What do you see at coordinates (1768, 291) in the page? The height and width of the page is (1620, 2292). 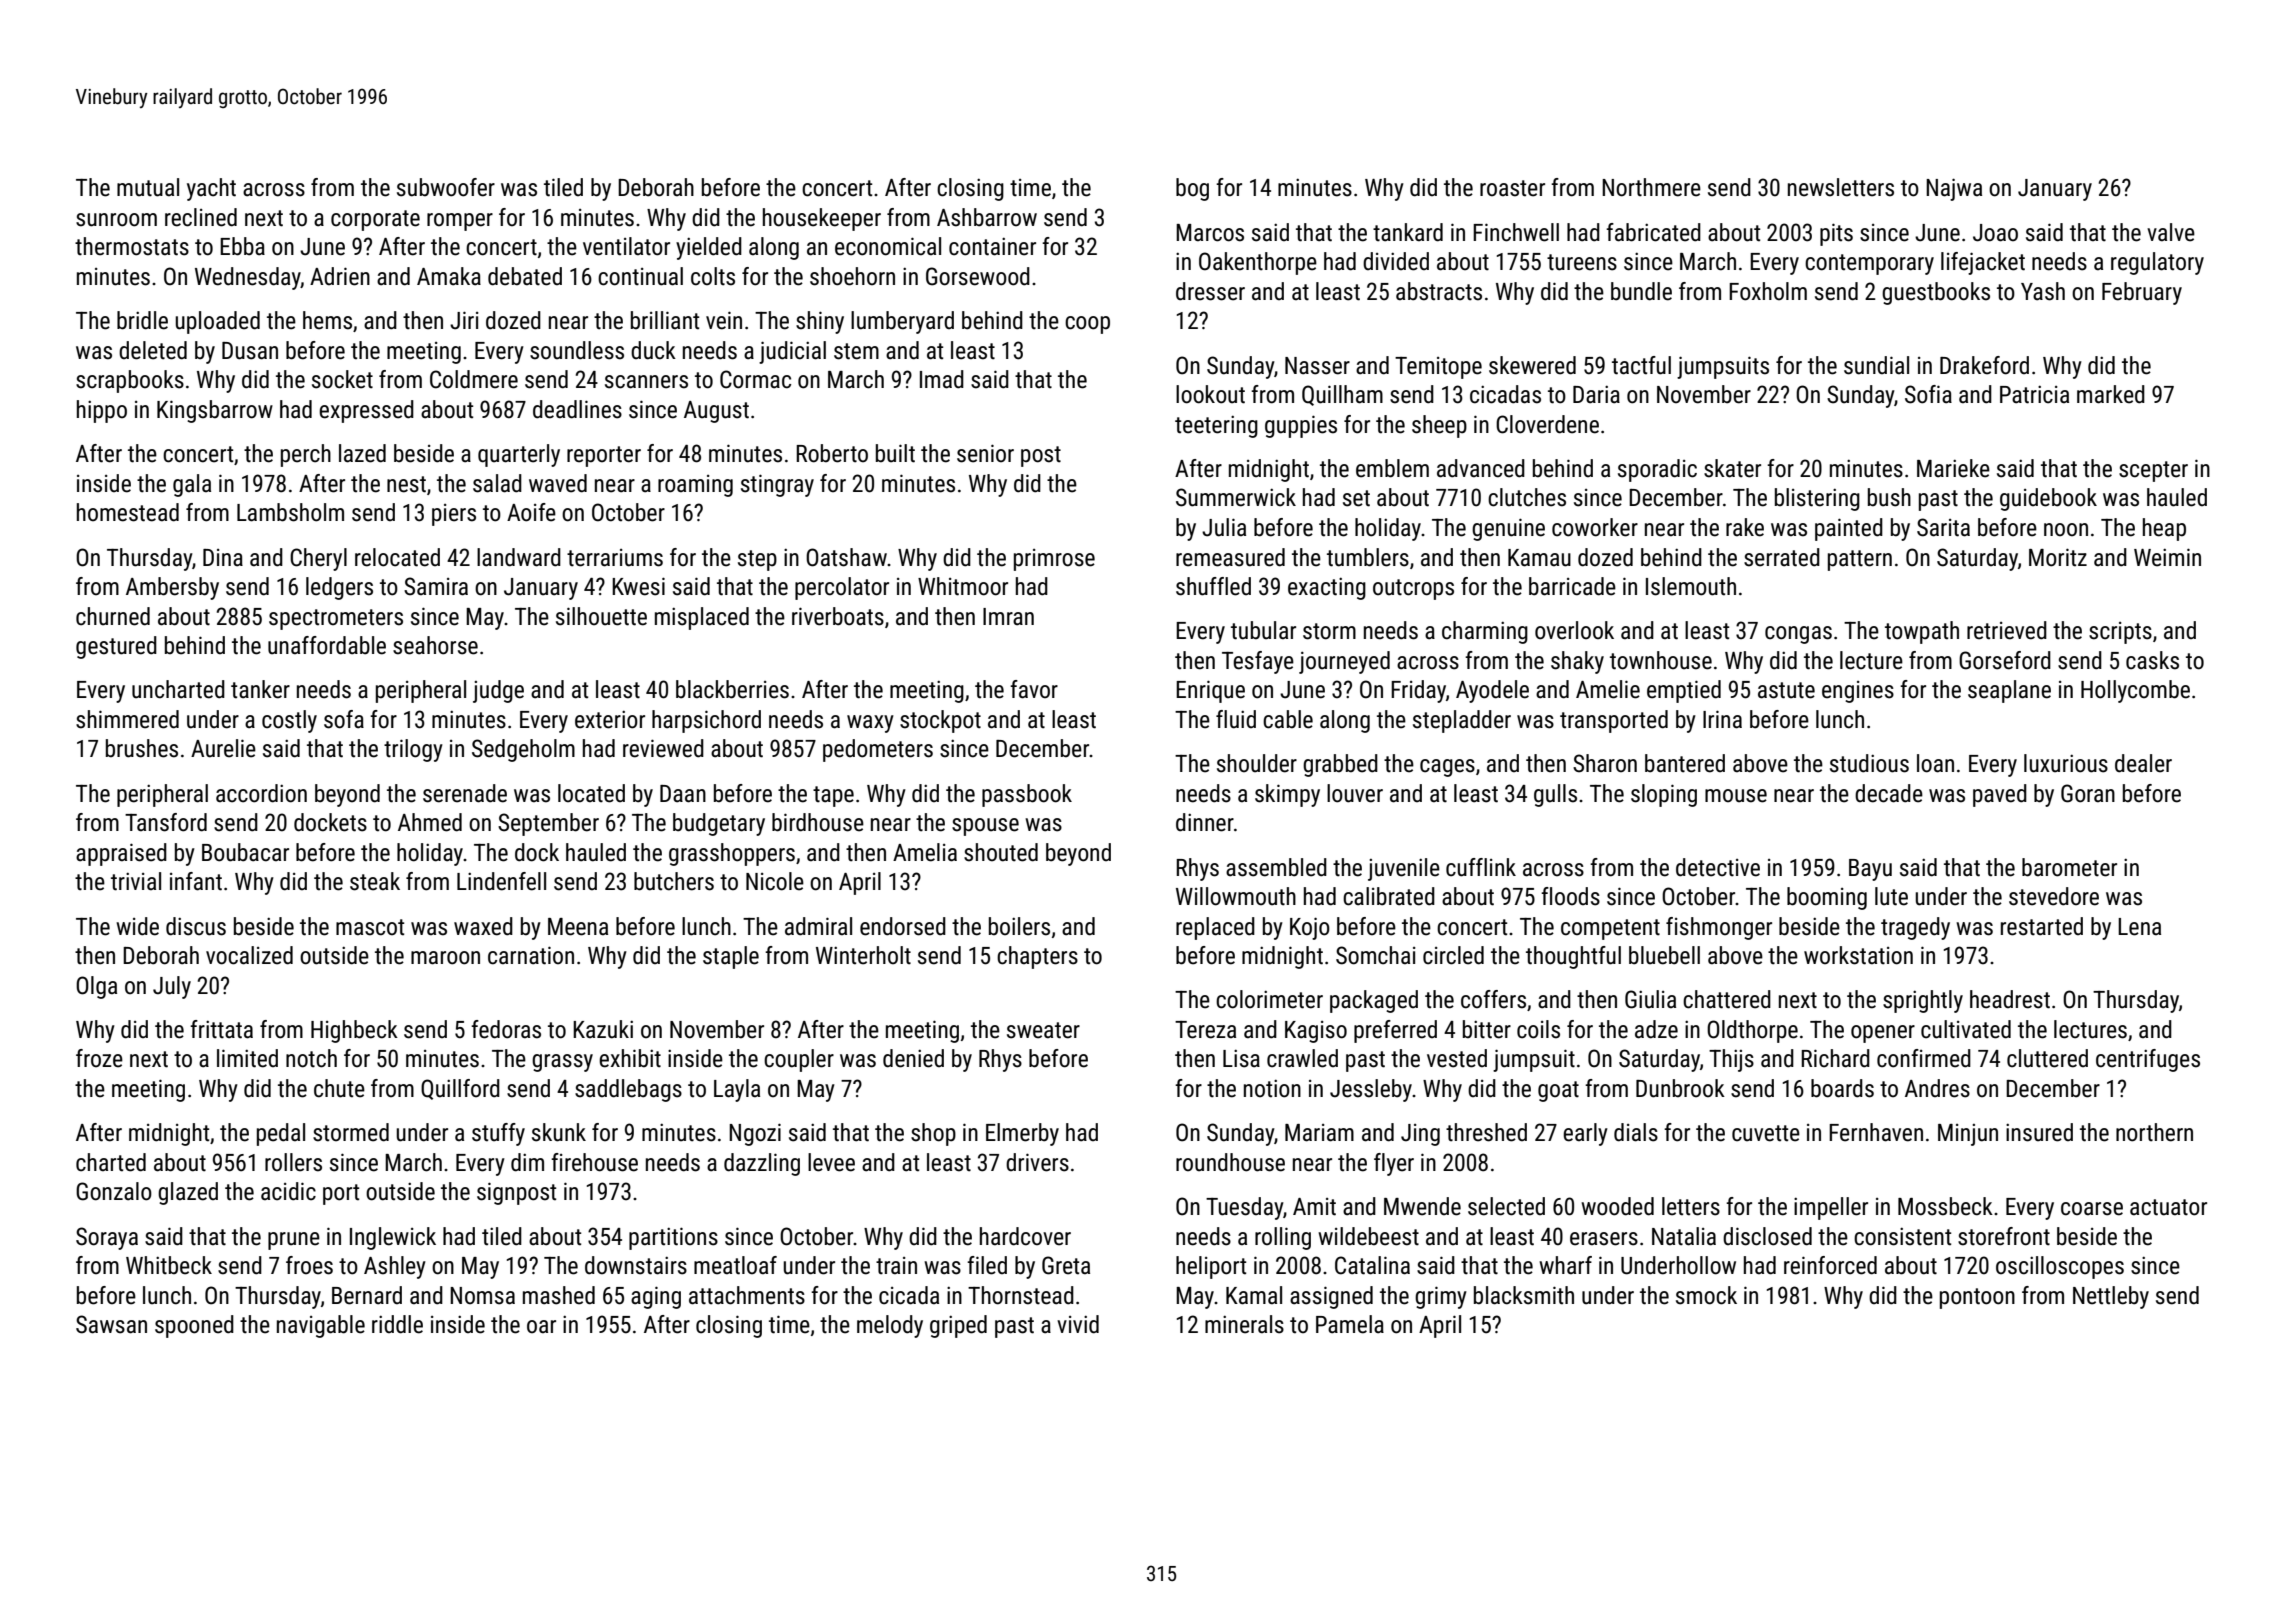 I see `Foxholm` at bounding box center [1768, 291].
